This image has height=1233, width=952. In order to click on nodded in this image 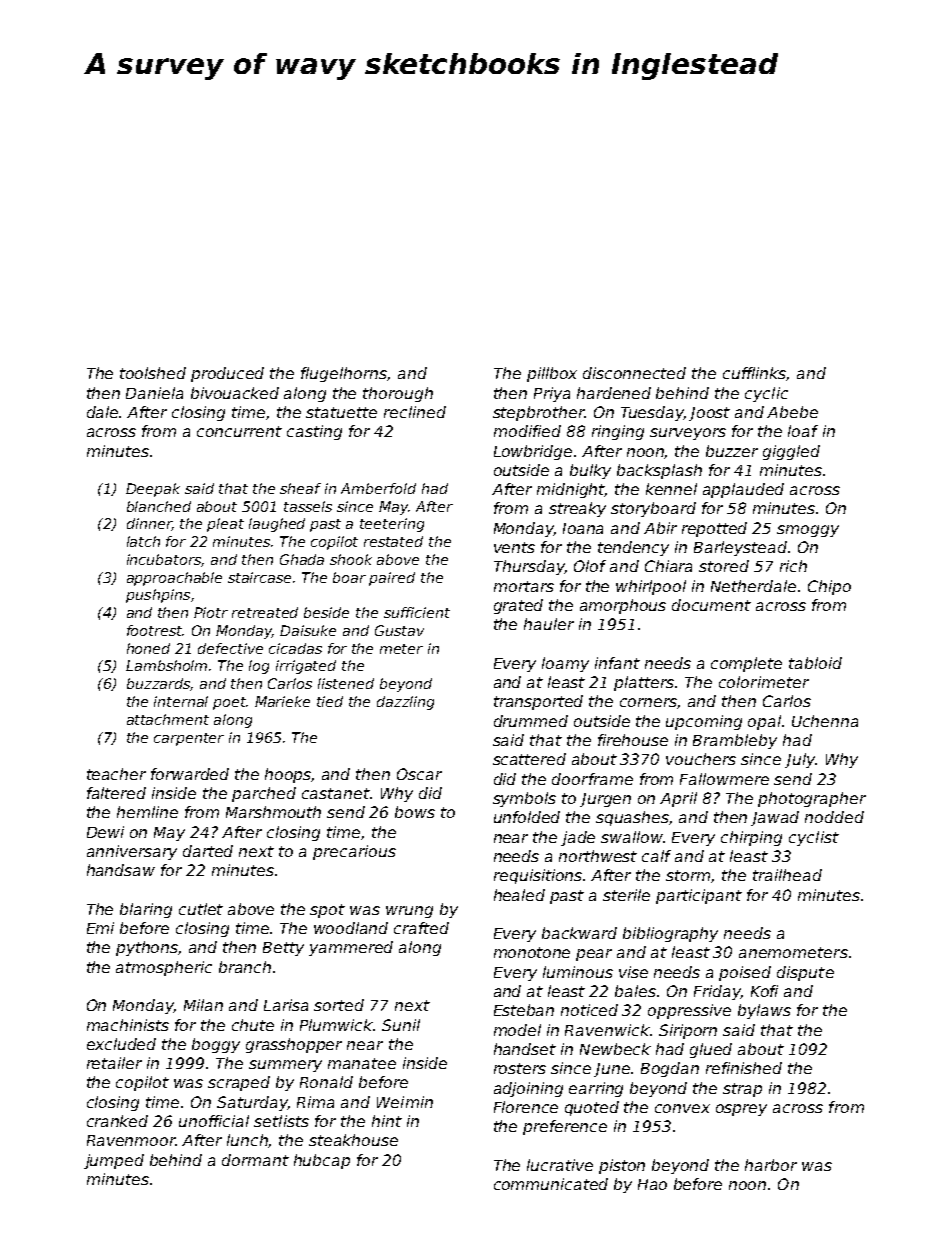, I will do `click(834, 817)`.
